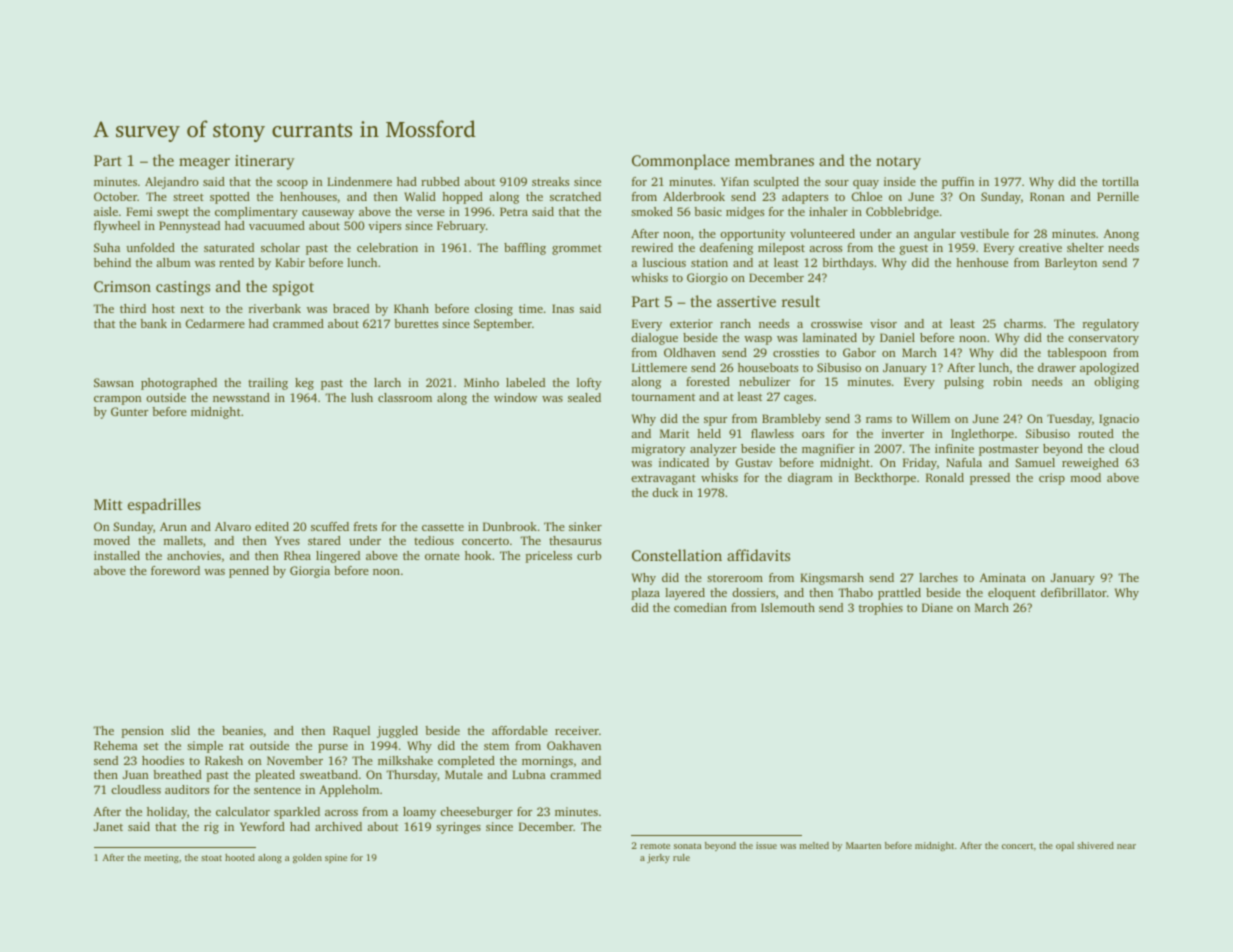 The height and width of the document is (952, 1233). I want to click on Mitt, so click(108, 504).
